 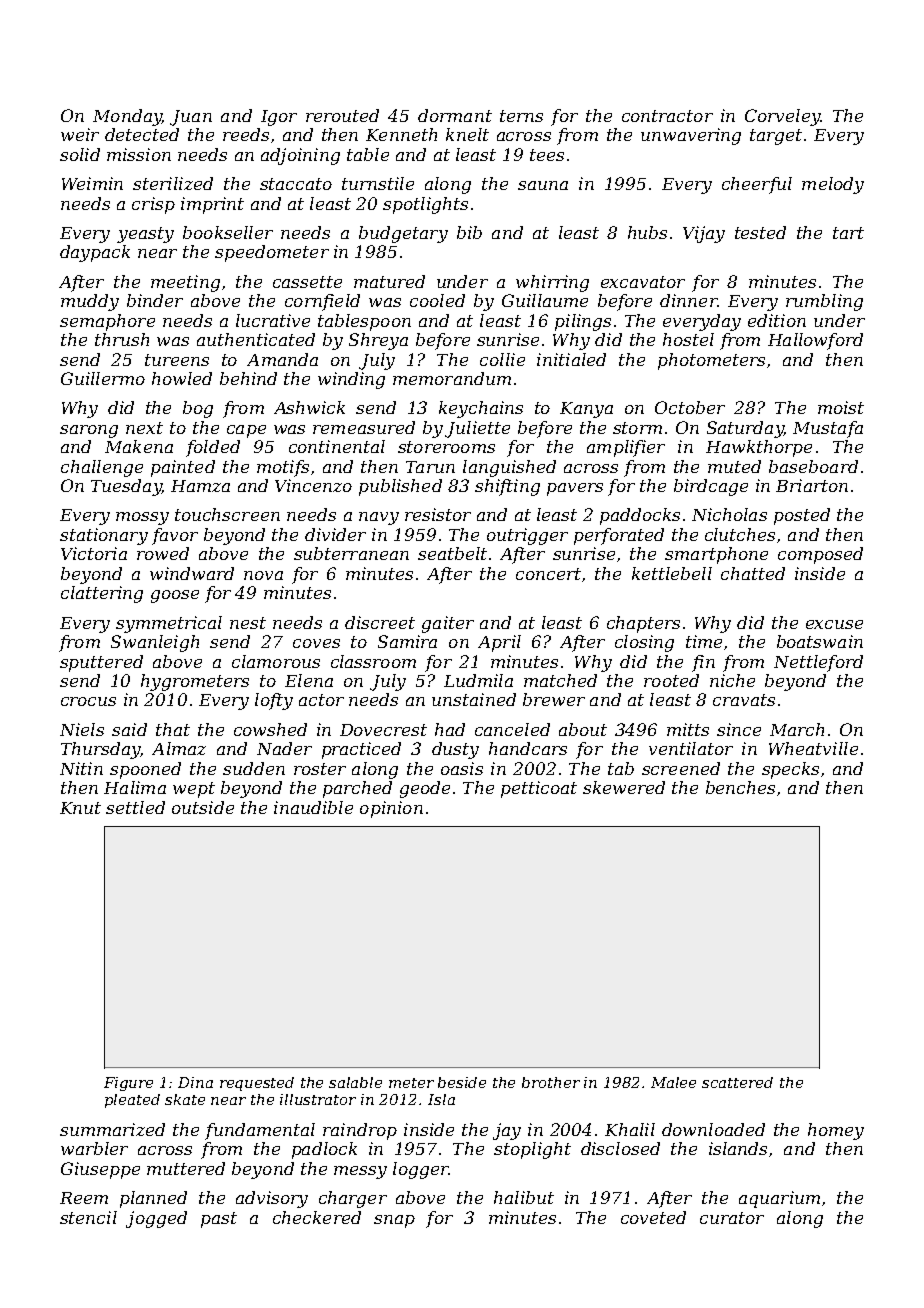 What do you see at coordinates (586, 410) in the screenshot?
I see `Kanya` at bounding box center [586, 410].
